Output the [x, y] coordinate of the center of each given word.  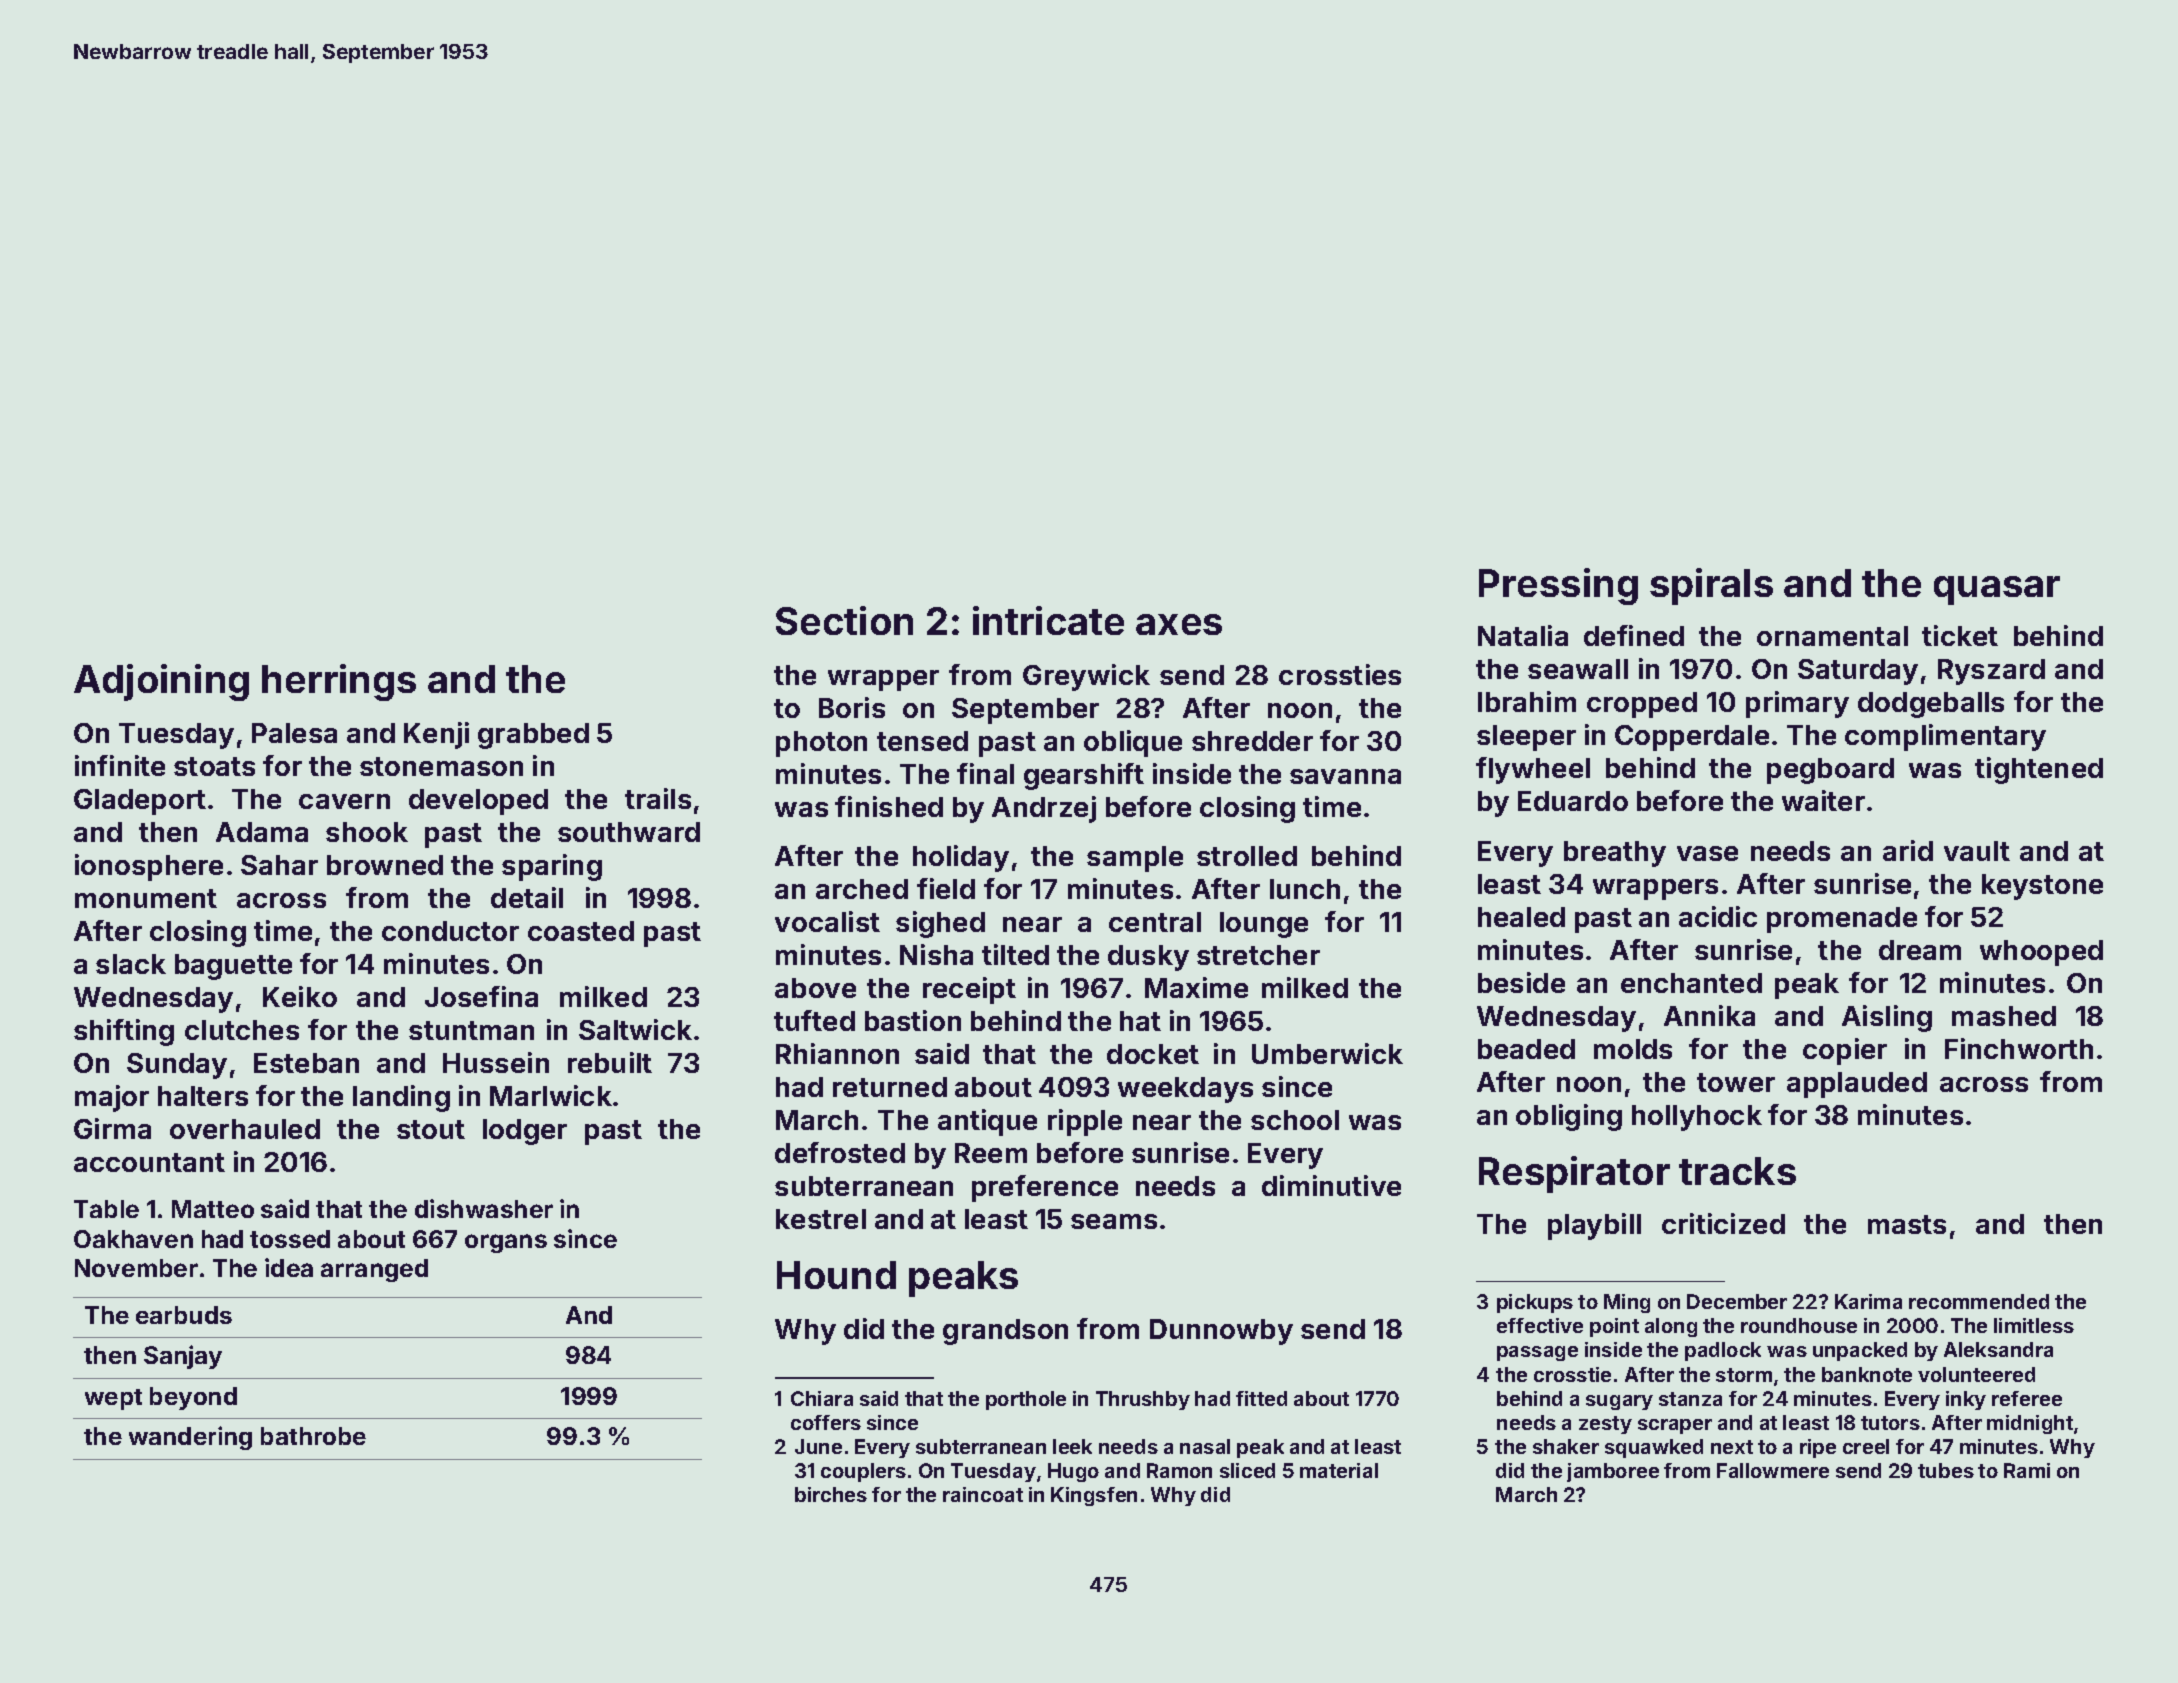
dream [1920, 950]
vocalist [827, 921]
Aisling [1887, 1018]
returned [890, 1087]
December [1737, 1301]
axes [1179, 624]
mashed [2004, 1016]
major [112, 1098]
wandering [190, 1438]
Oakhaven [133, 1239]
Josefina [481, 996]
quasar [1997, 590]
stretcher [1258, 955]
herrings [339, 682]
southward [629, 832]
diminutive [1331, 1185]
